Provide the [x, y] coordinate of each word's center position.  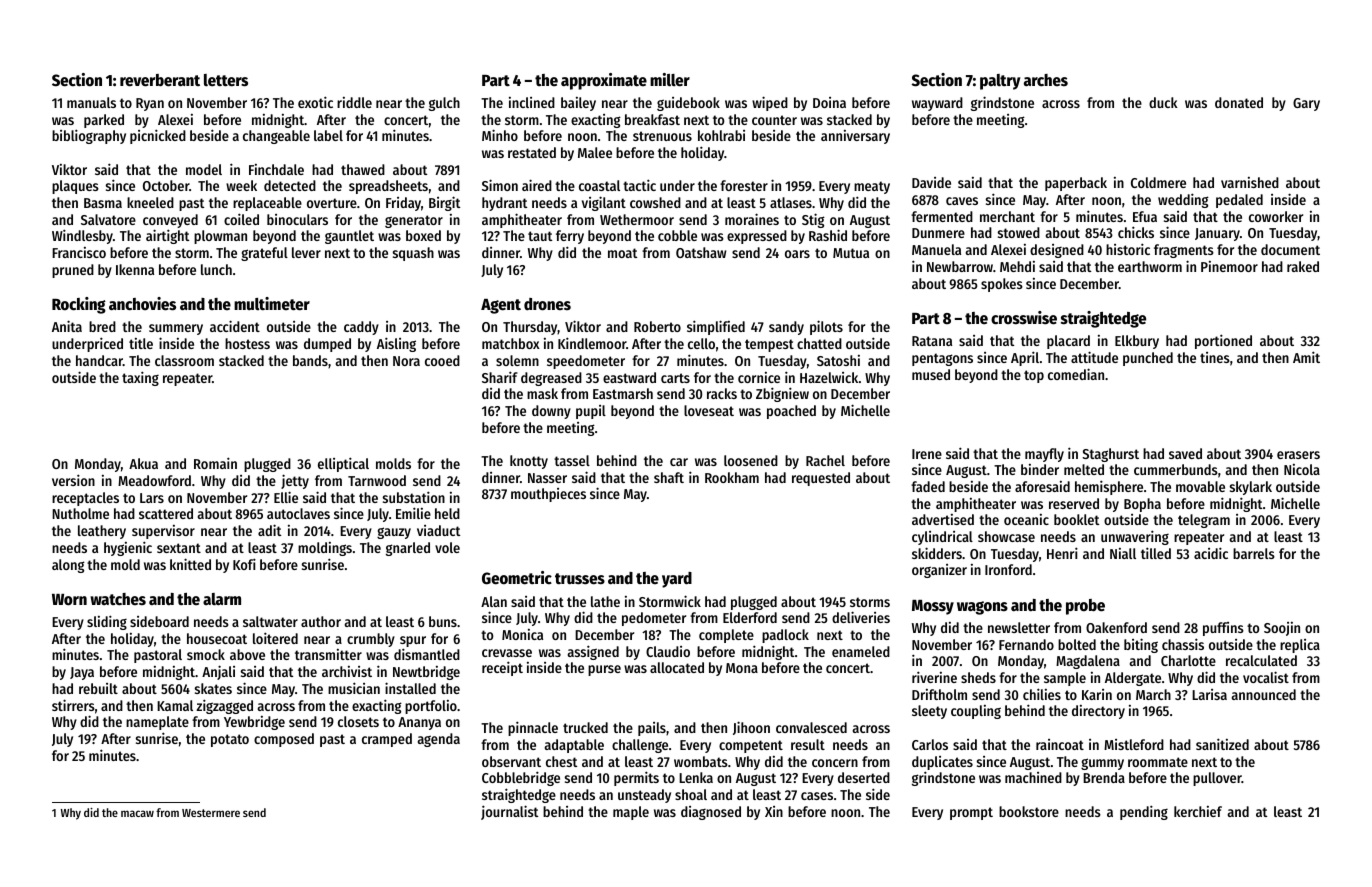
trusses [580, 579]
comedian [1076, 374]
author [321, 621]
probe [1085, 607]
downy [551, 412]
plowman [220, 237]
